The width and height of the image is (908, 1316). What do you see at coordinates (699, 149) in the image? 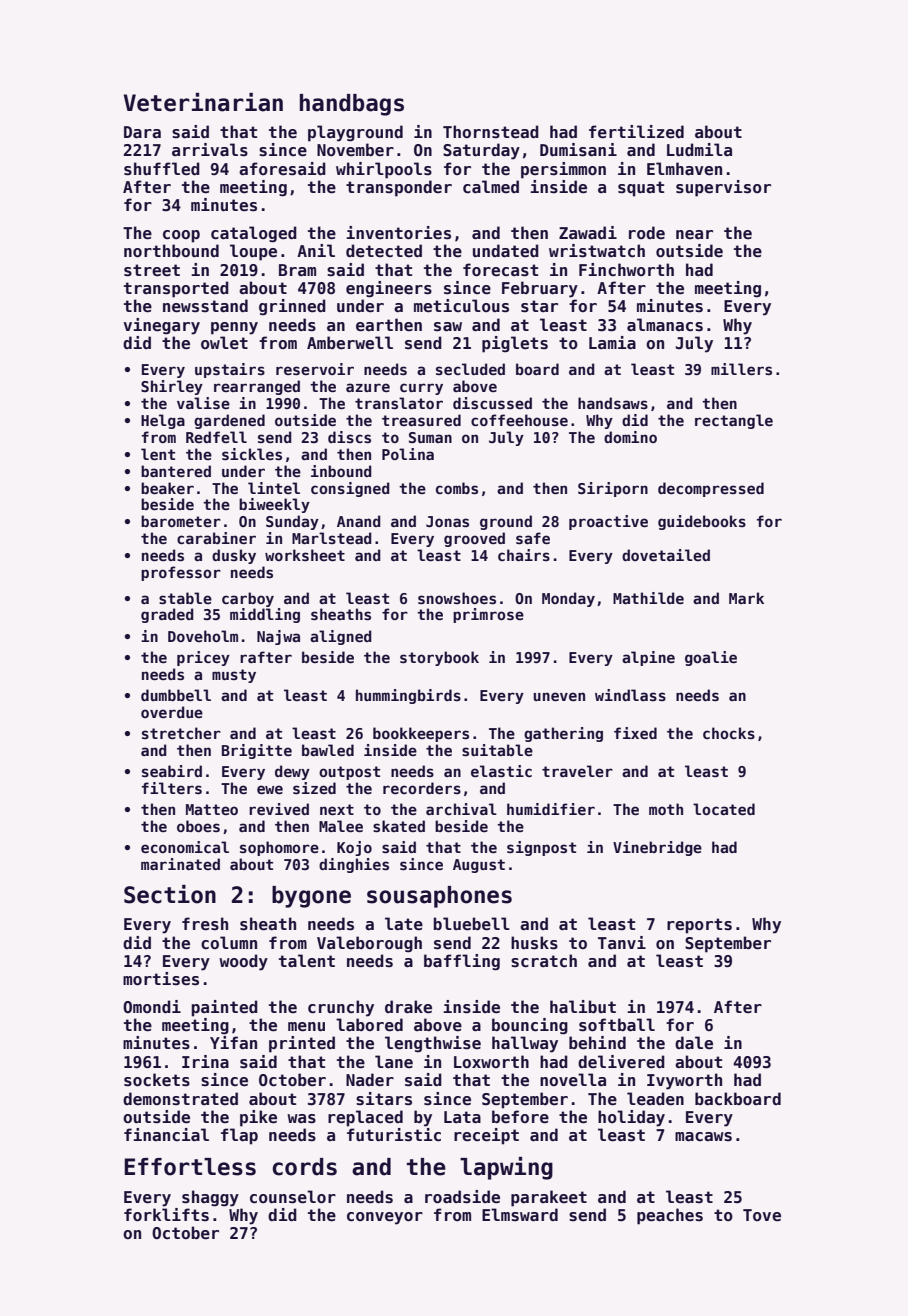
I see `Ludmila` at bounding box center [699, 149].
